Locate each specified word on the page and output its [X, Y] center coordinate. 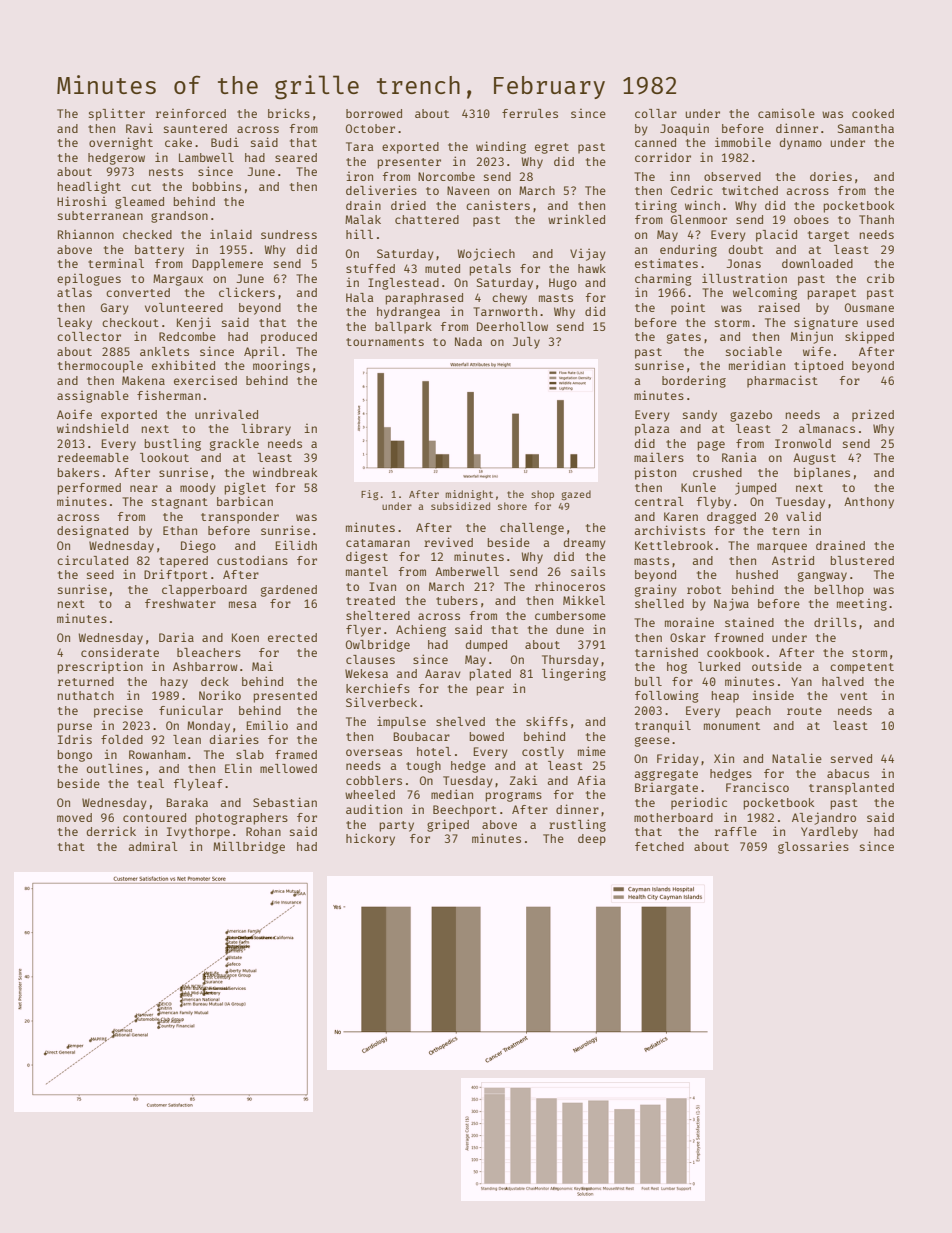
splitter [117, 115]
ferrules [530, 113]
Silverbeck [381, 702]
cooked [873, 113]
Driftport [176, 575]
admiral [153, 846]
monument [732, 726]
